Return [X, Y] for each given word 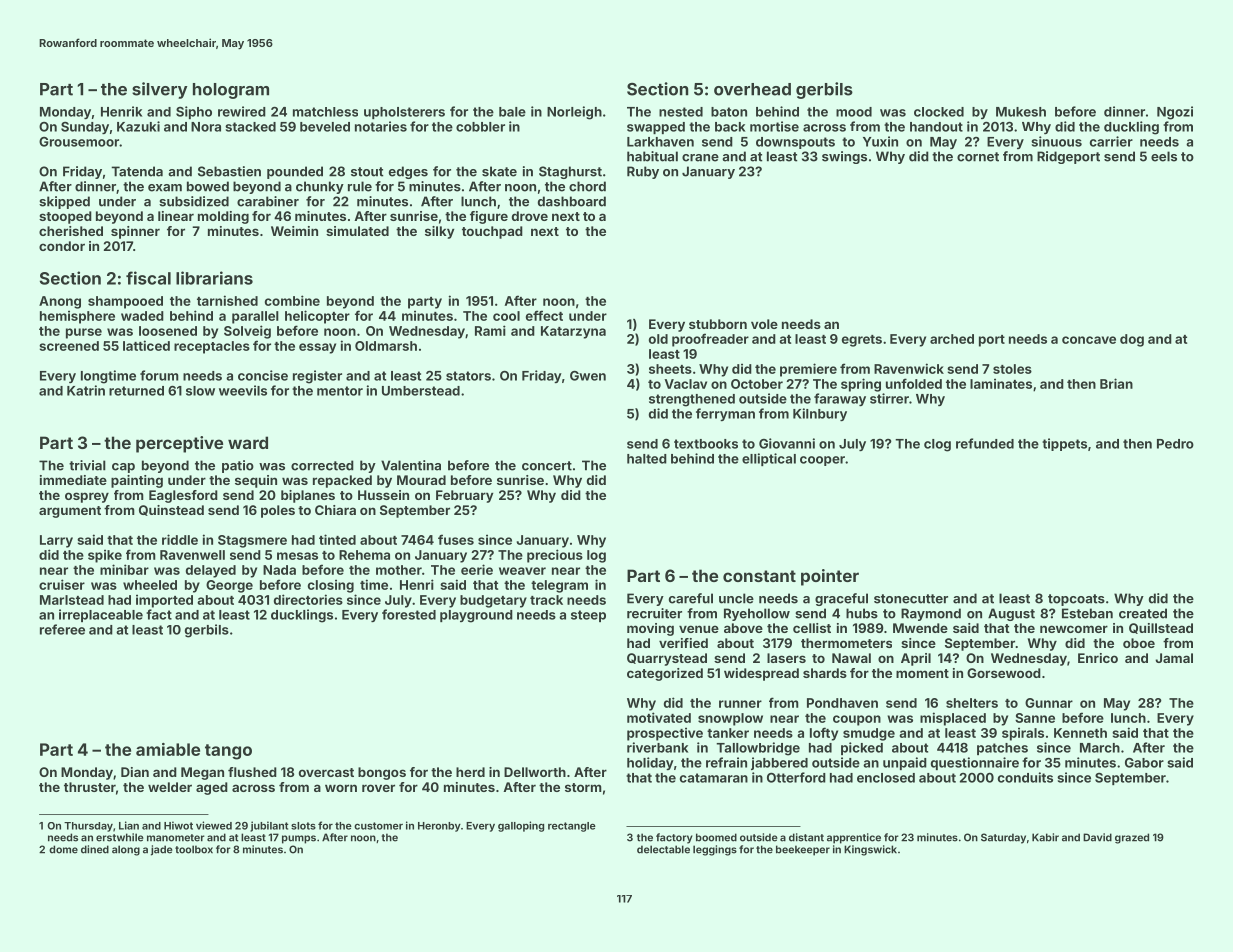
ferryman [725, 414]
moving [650, 629]
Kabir [1045, 837]
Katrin [86, 390]
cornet [978, 157]
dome [63, 849]
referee [62, 629]
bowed [208, 186]
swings [844, 157]
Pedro [1175, 444]
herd [470, 772]
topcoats [1076, 600]
